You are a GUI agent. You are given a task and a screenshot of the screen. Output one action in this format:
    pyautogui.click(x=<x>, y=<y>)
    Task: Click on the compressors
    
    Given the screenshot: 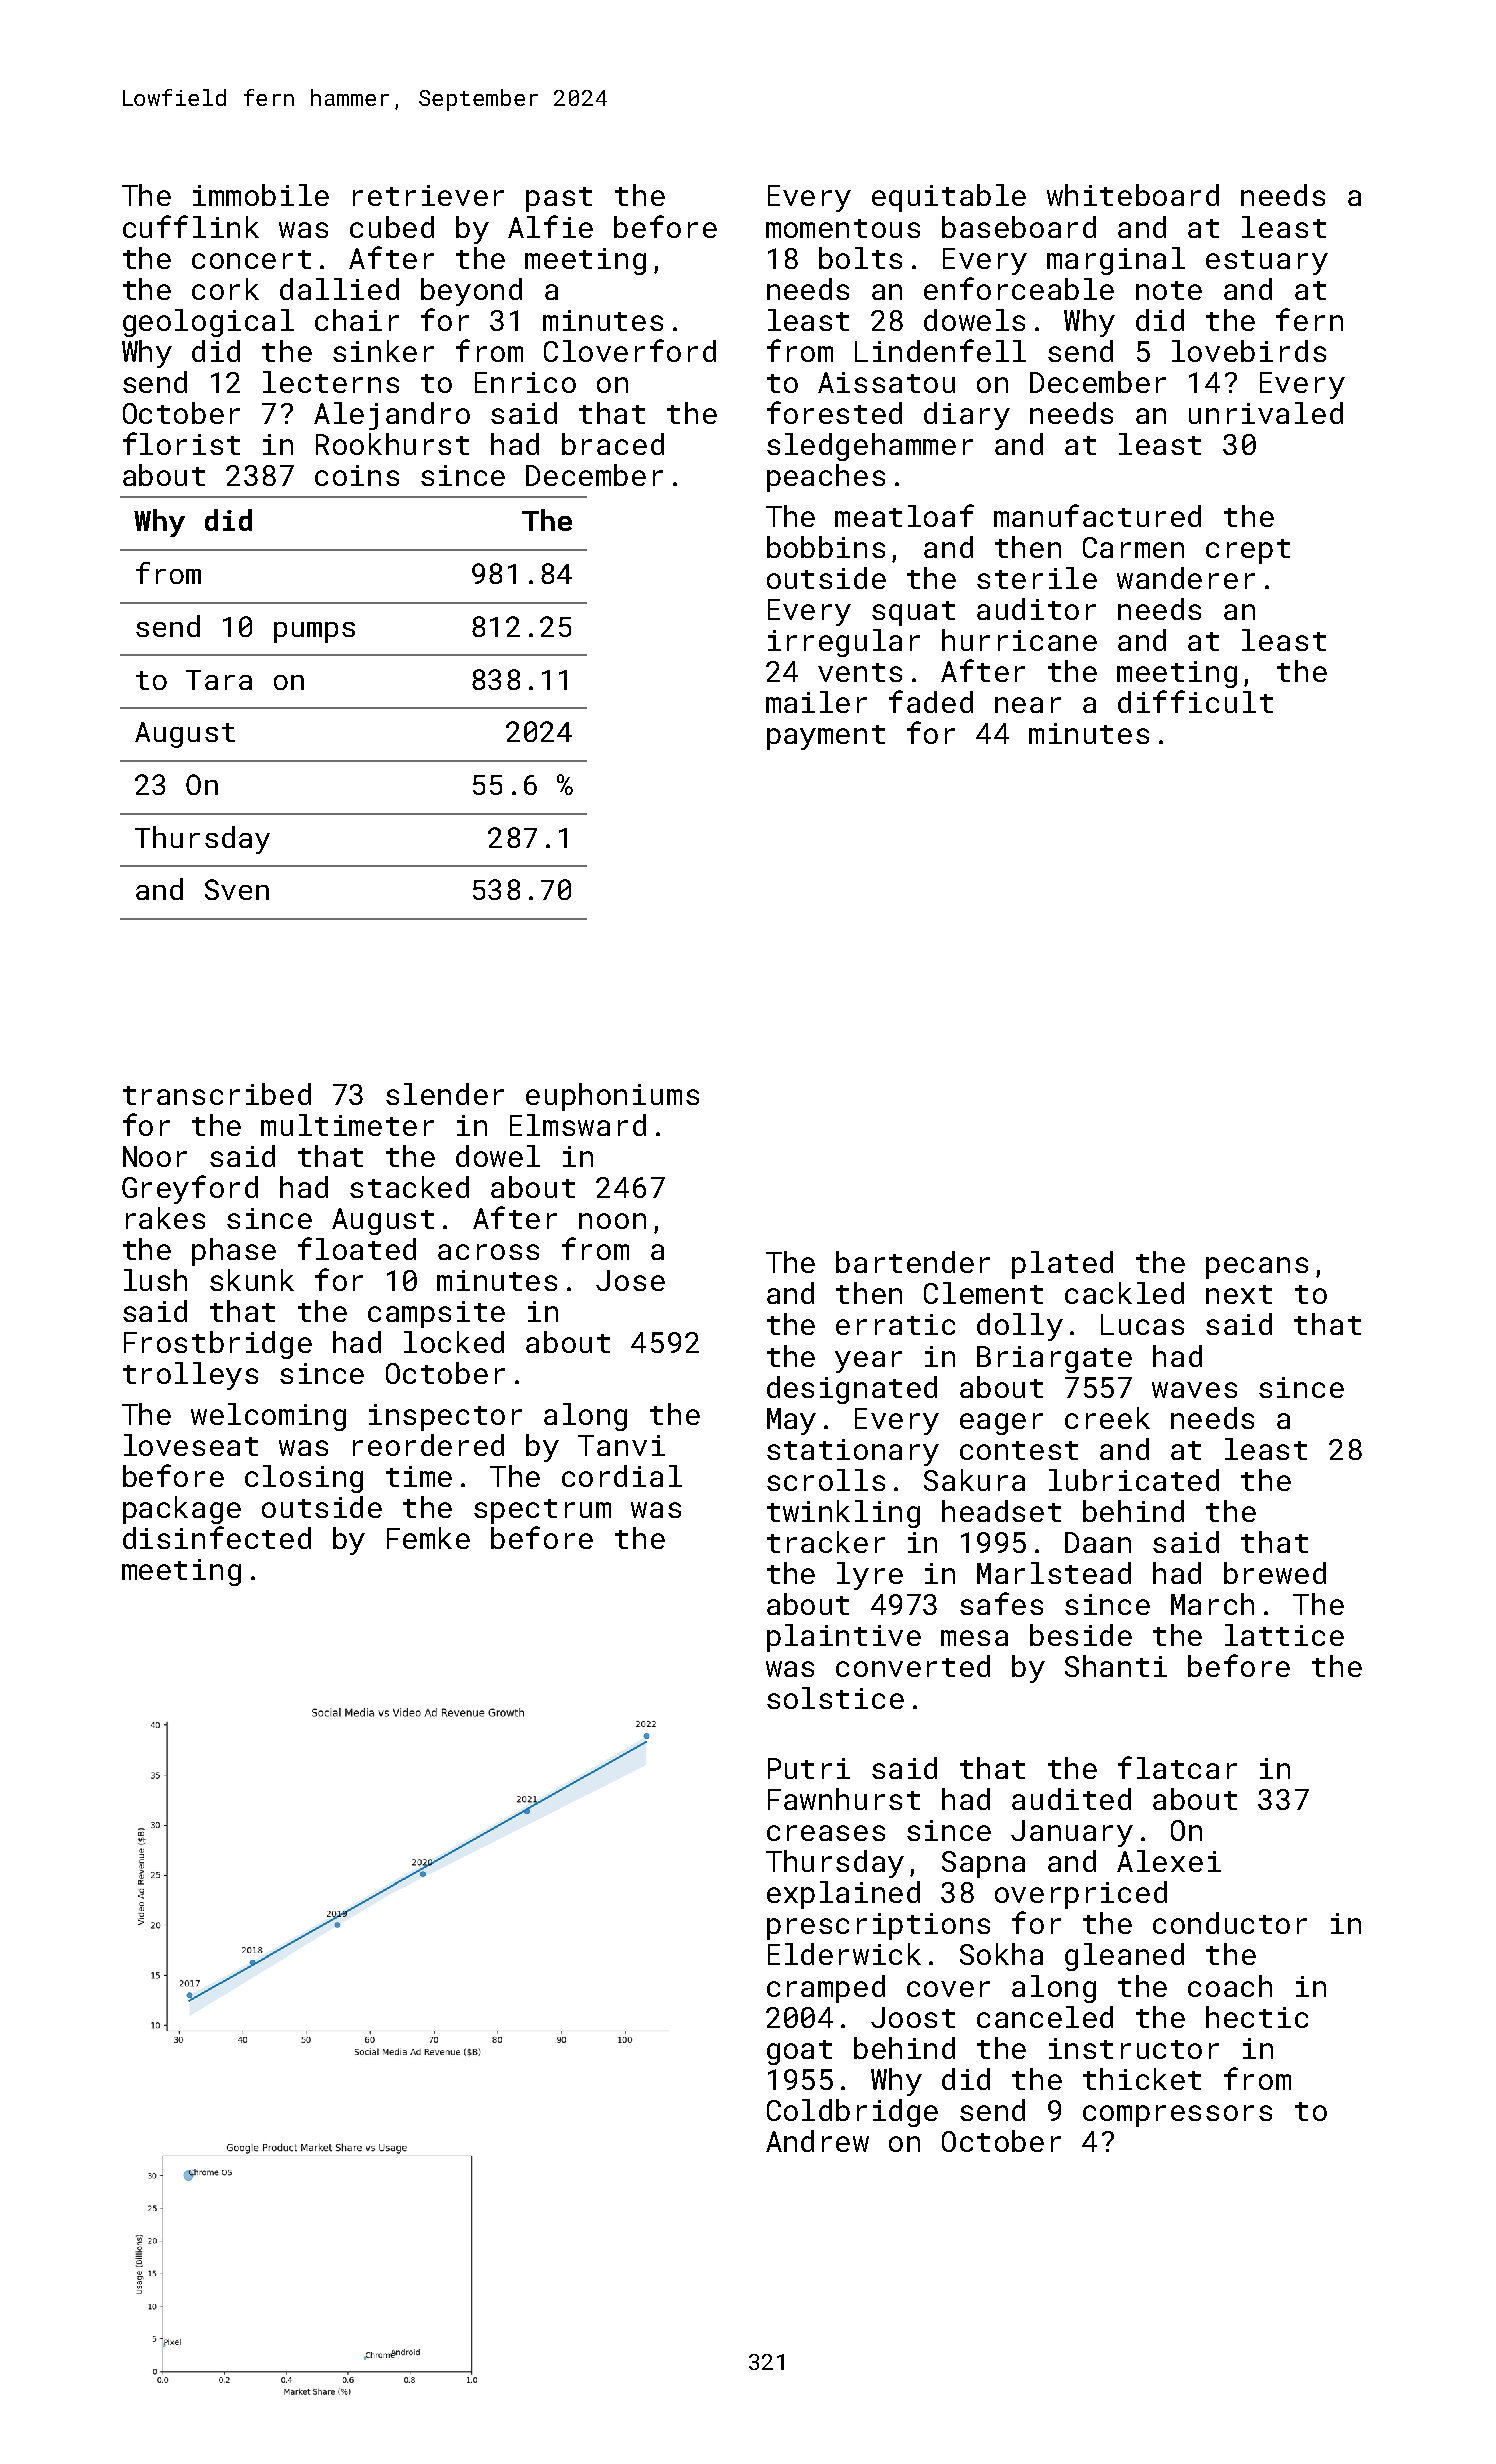 What is the action you would take?
    pyautogui.click(x=1177, y=2116)
